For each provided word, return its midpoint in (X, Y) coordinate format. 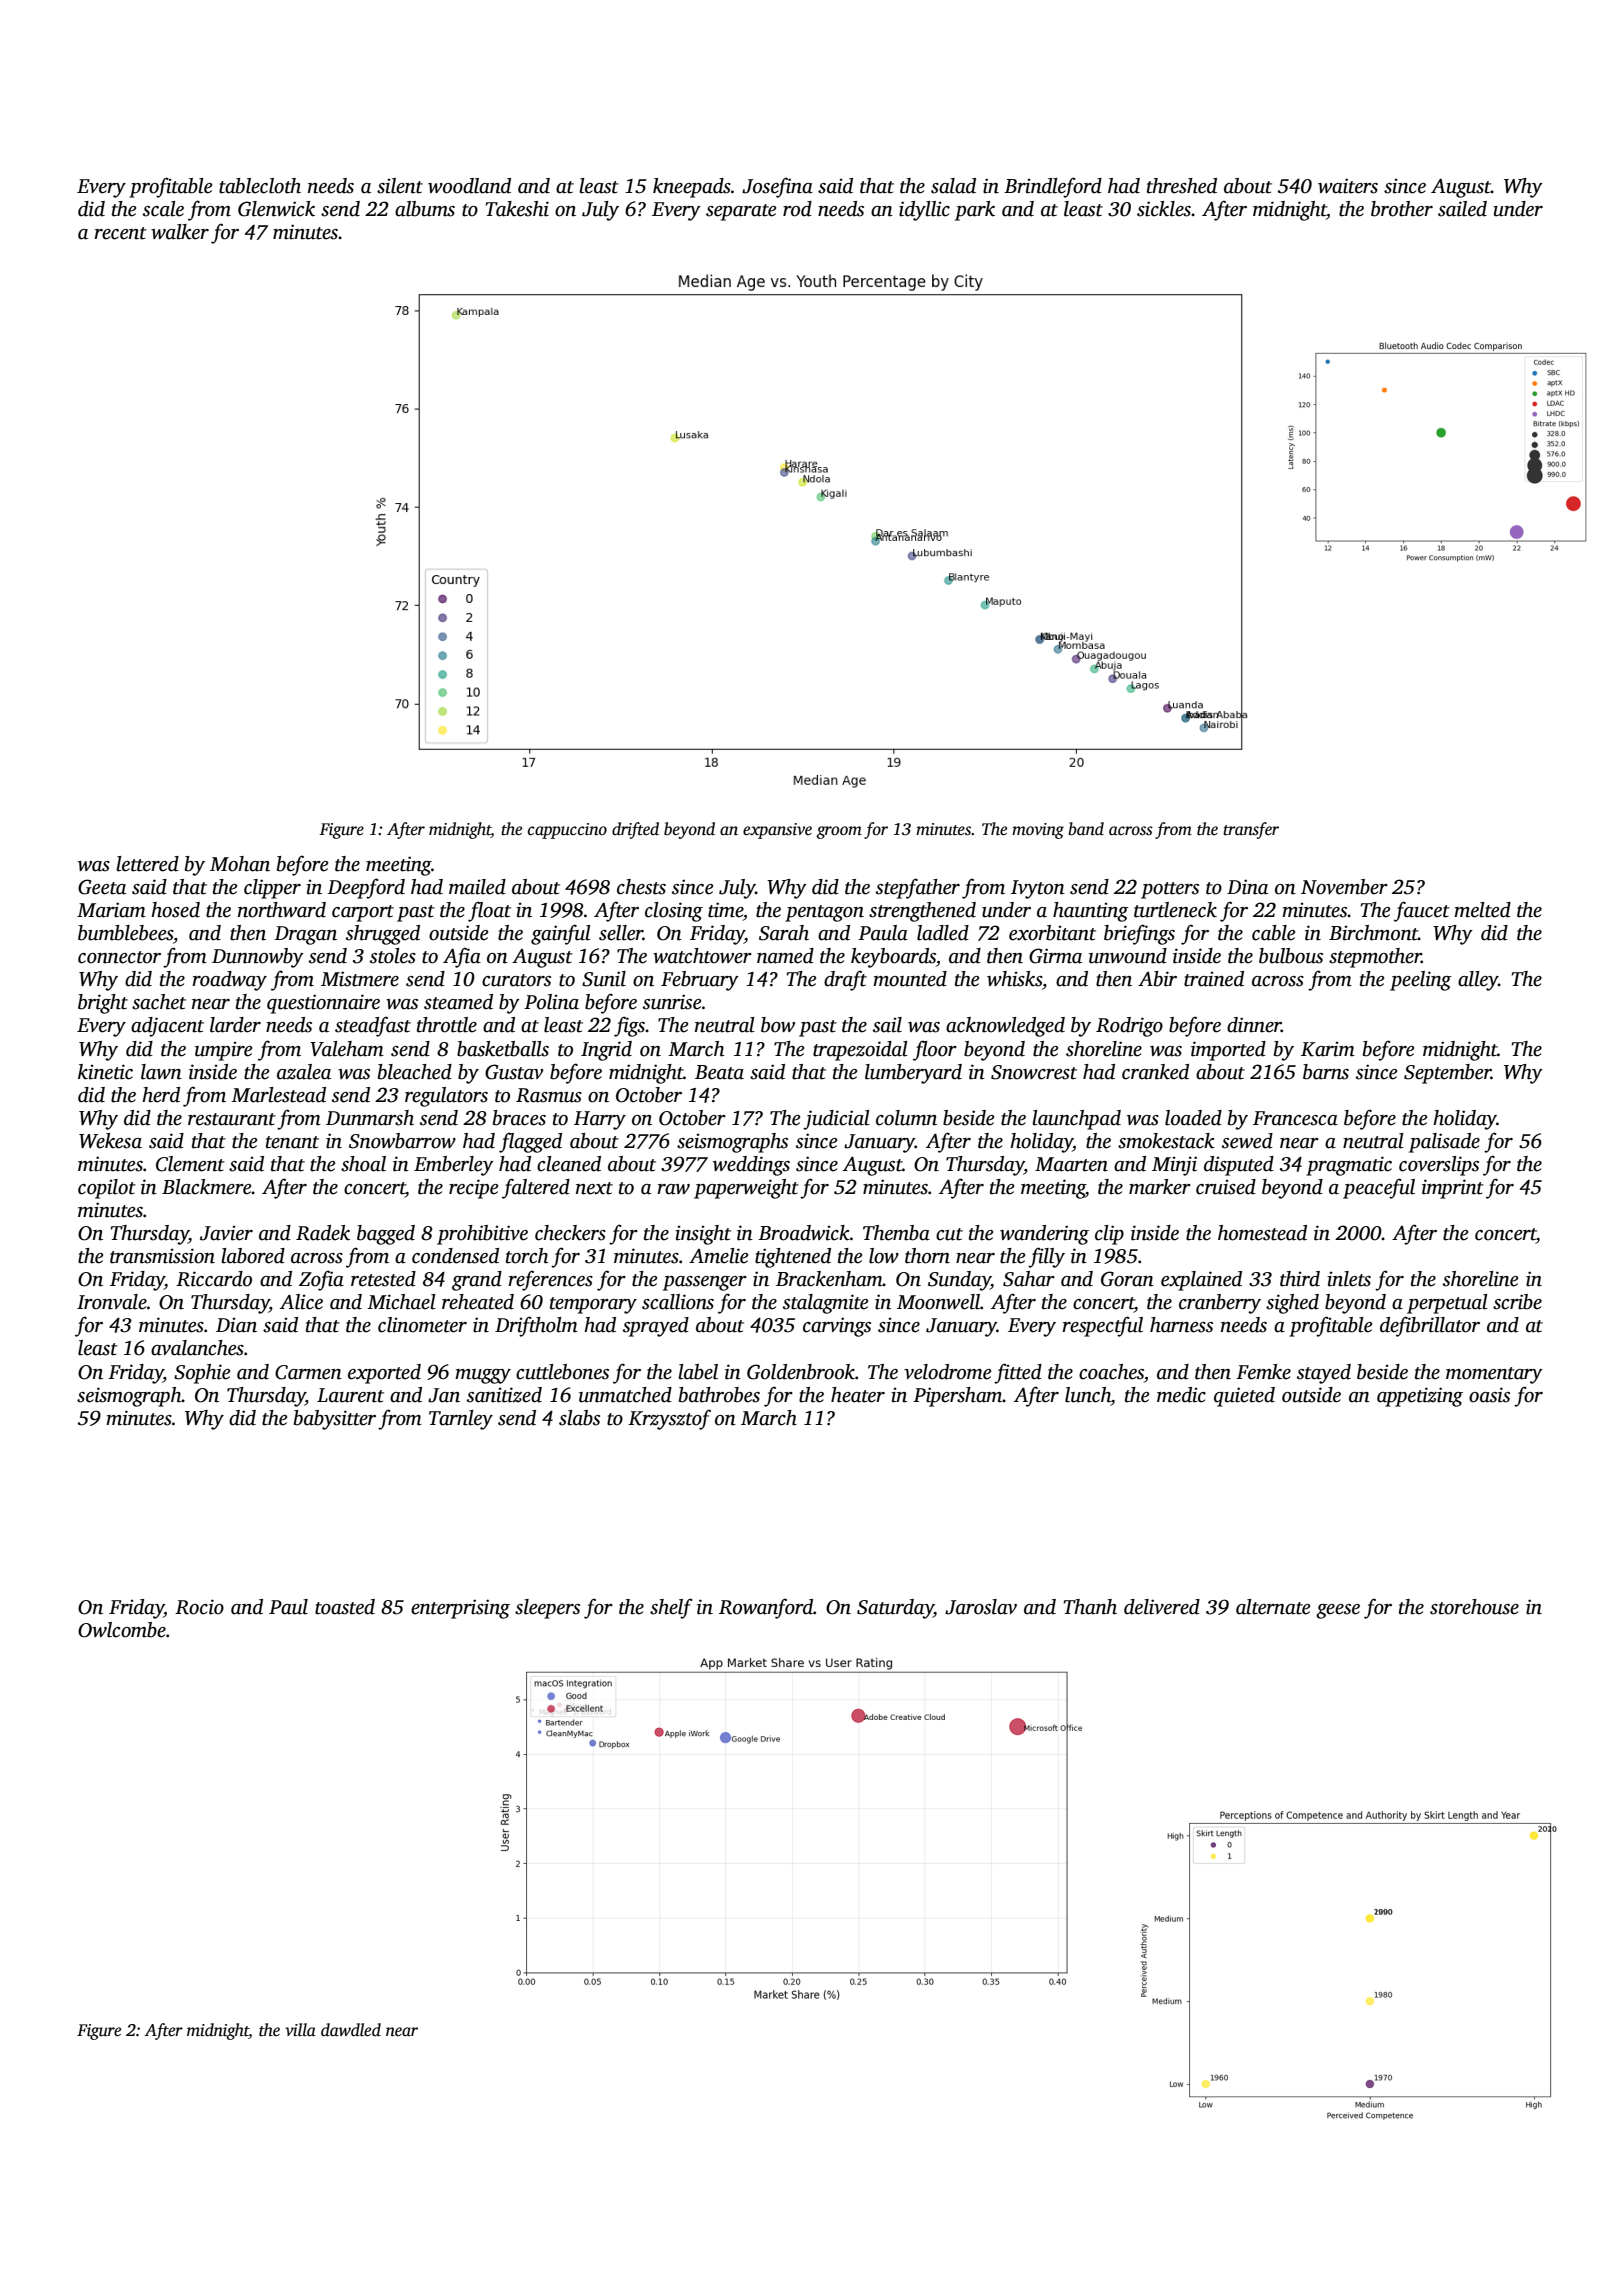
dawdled (351, 2030)
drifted (635, 830)
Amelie (718, 1256)
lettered (147, 864)
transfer (1251, 830)
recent (120, 233)
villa (300, 2030)
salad (953, 186)
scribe (1517, 1302)
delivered (1162, 1607)
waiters (1348, 186)
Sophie (202, 1374)
